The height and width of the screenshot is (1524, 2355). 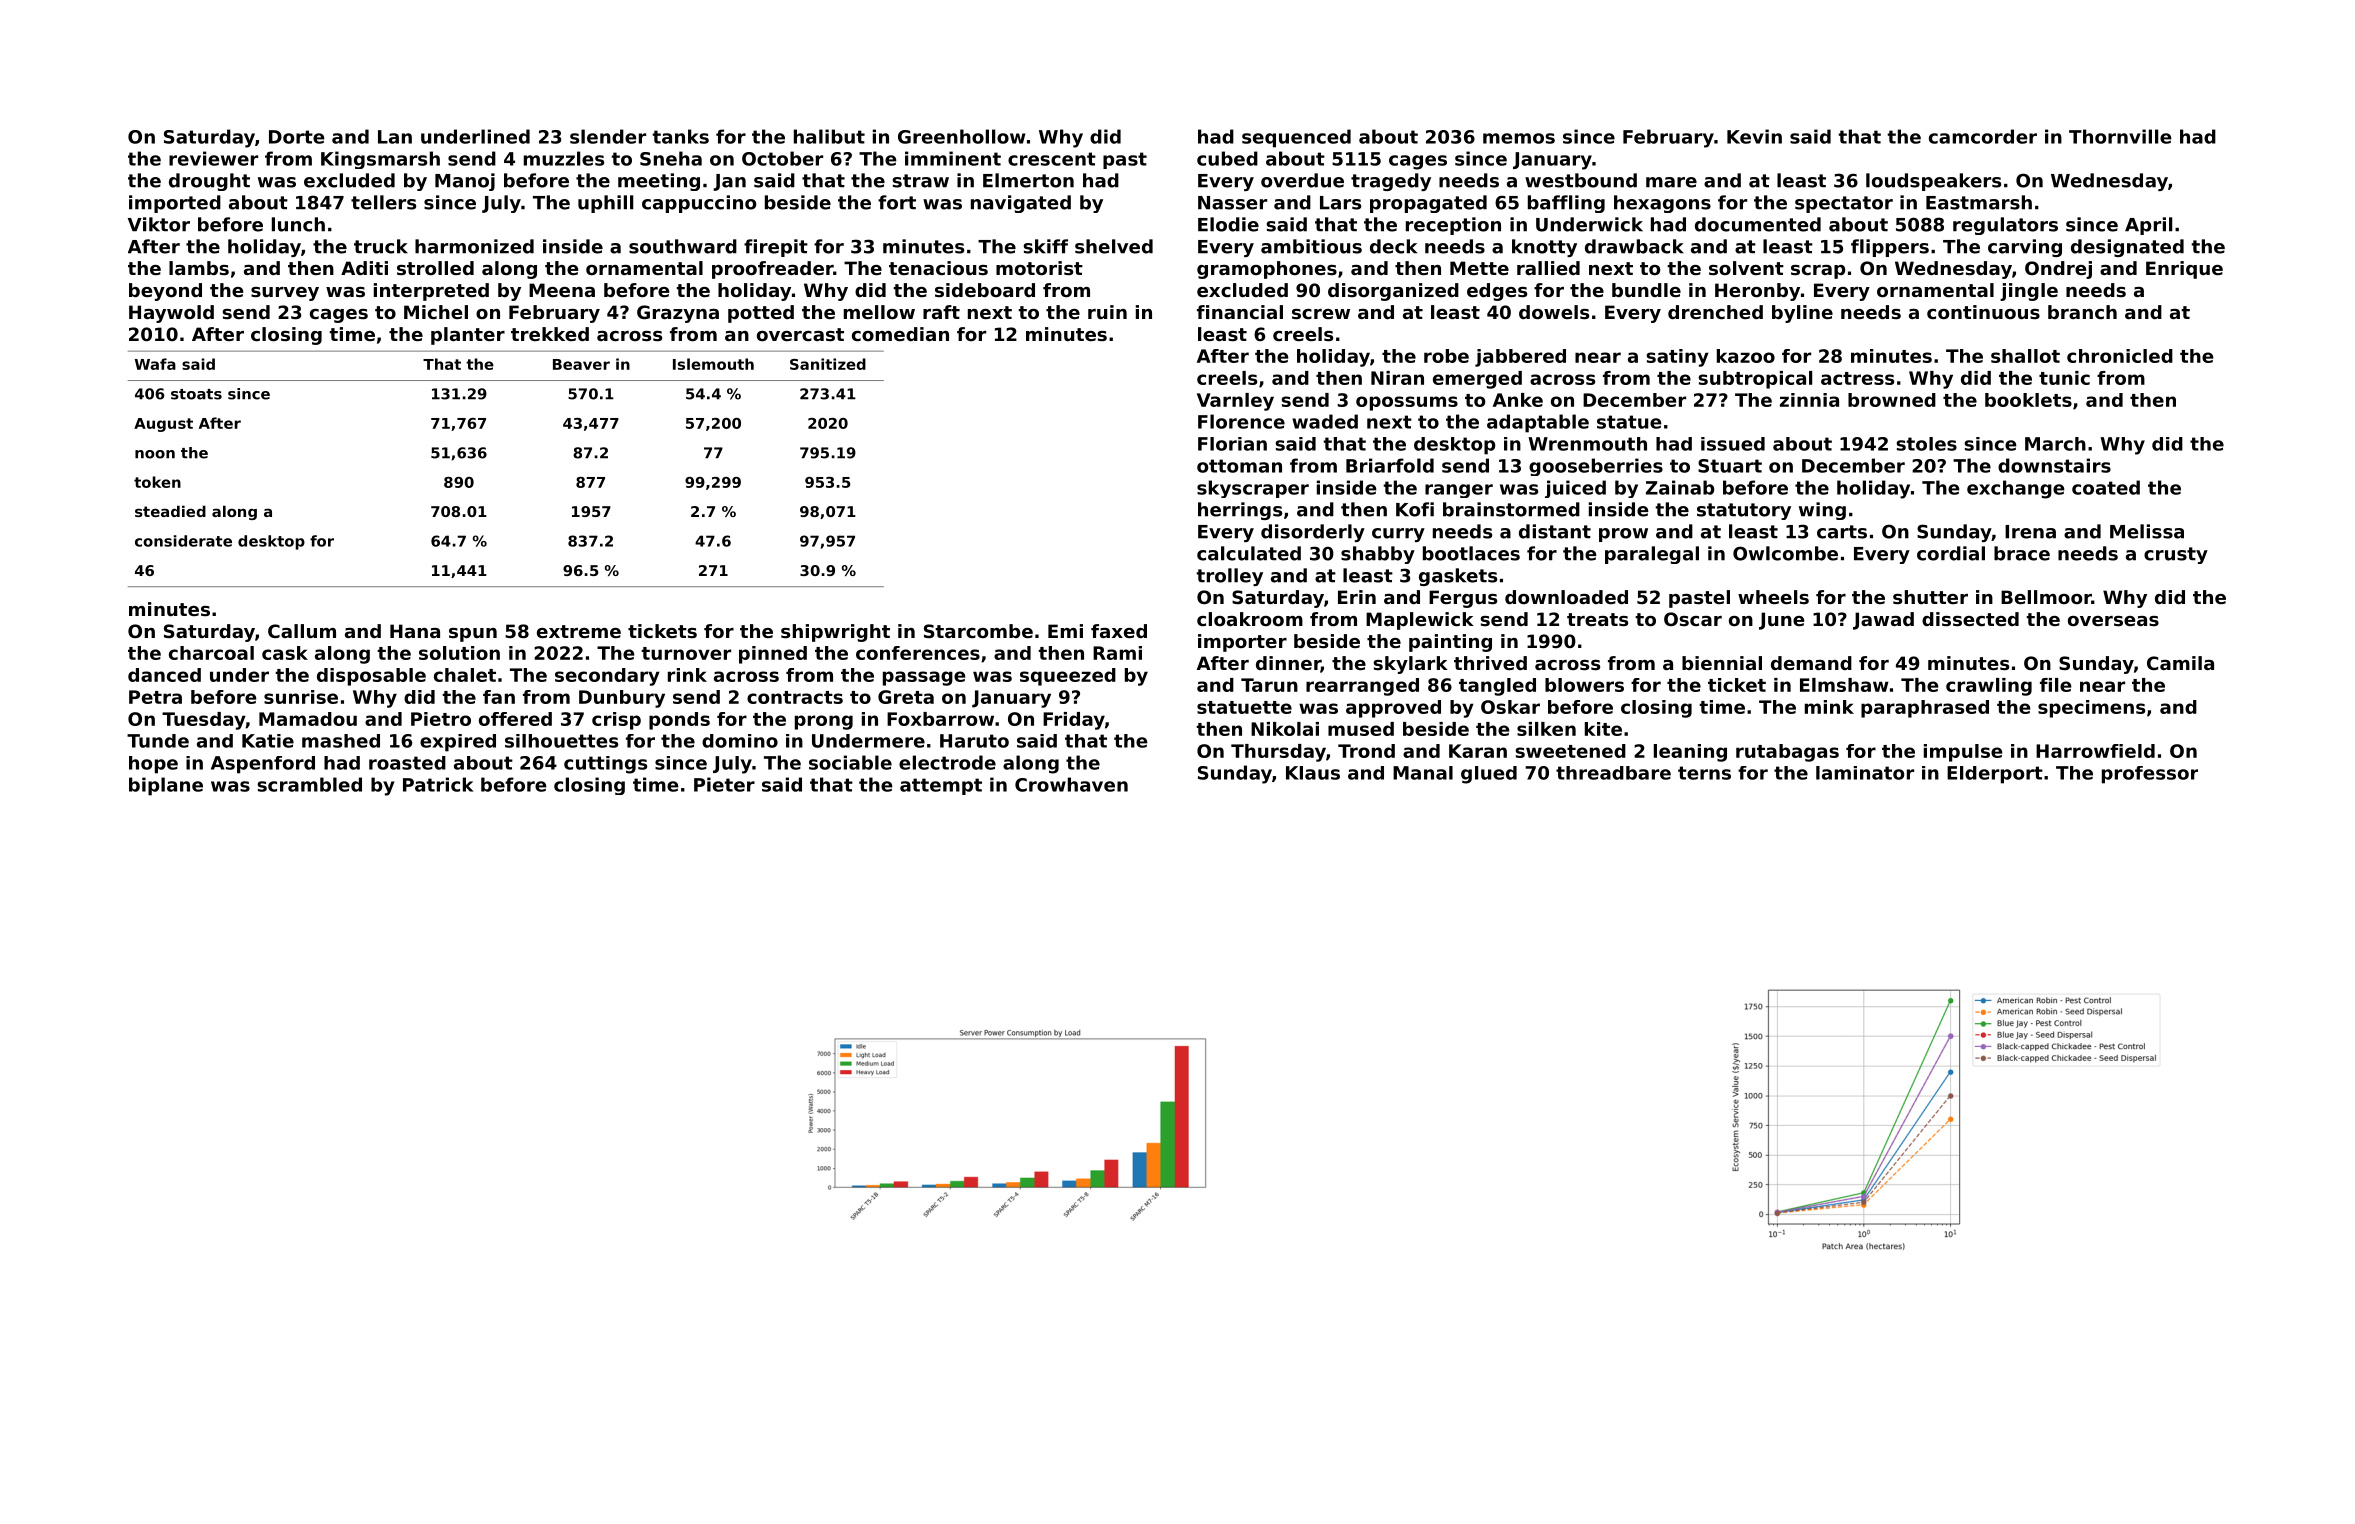 What do you see at coordinates (1671, 182) in the screenshot?
I see `mare` at bounding box center [1671, 182].
